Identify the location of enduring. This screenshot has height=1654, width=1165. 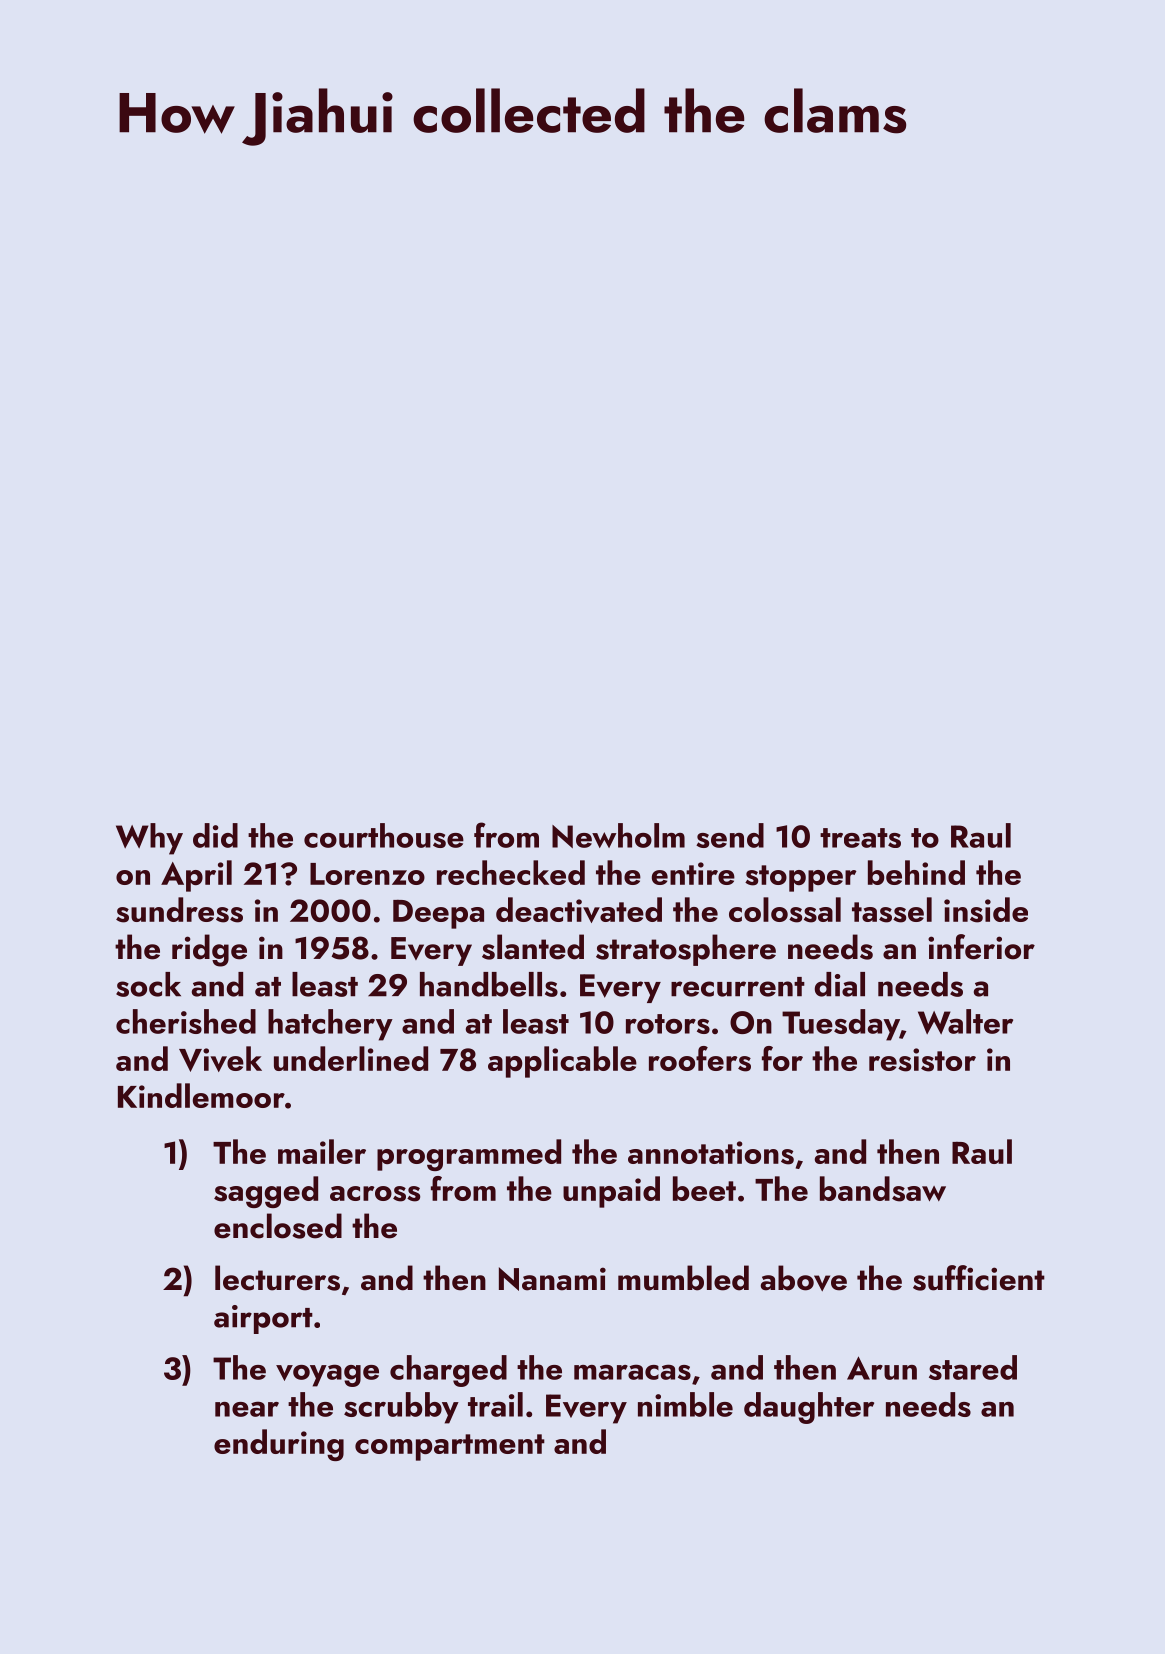
(279, 1445).
